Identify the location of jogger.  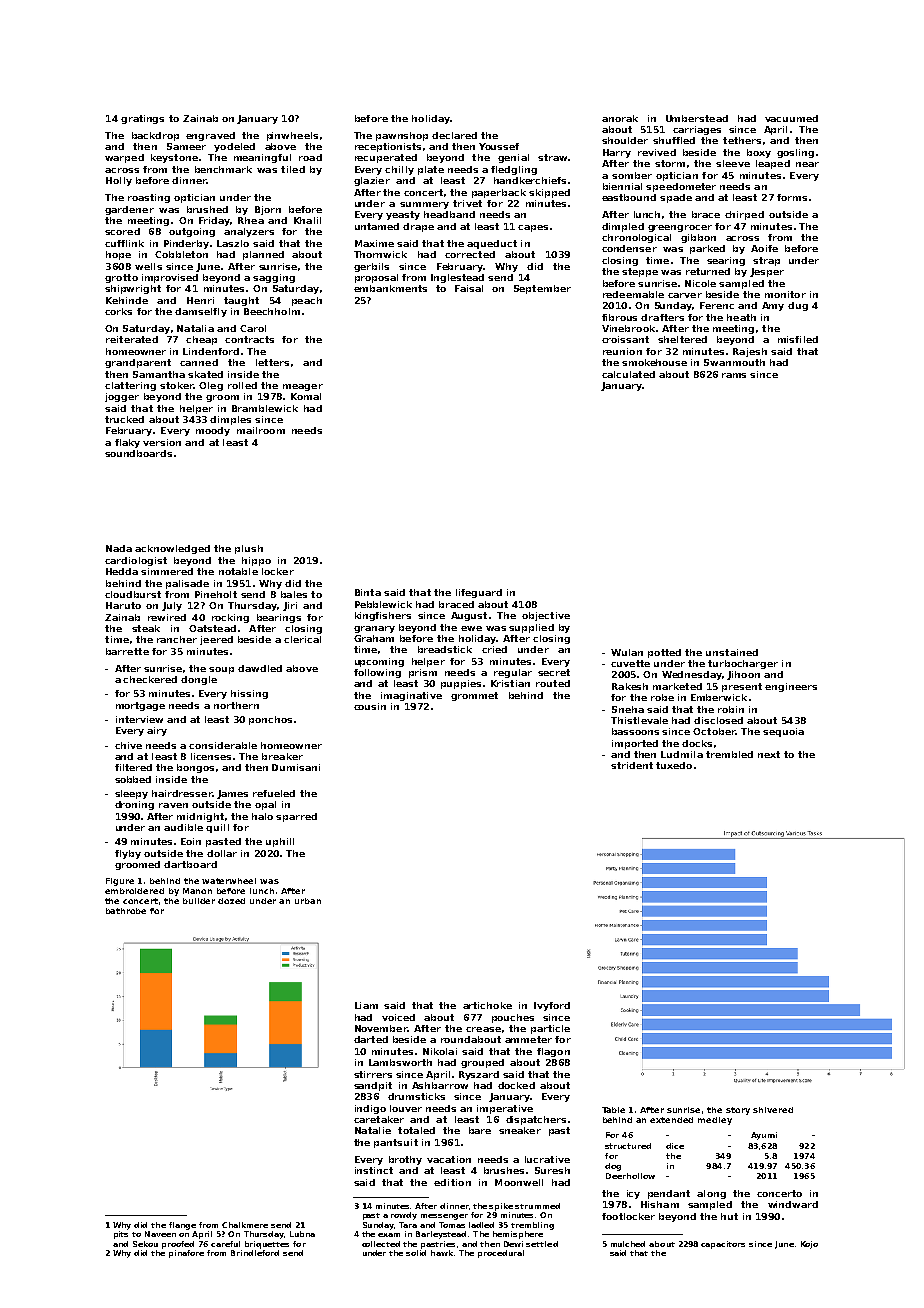
(122, 397).
